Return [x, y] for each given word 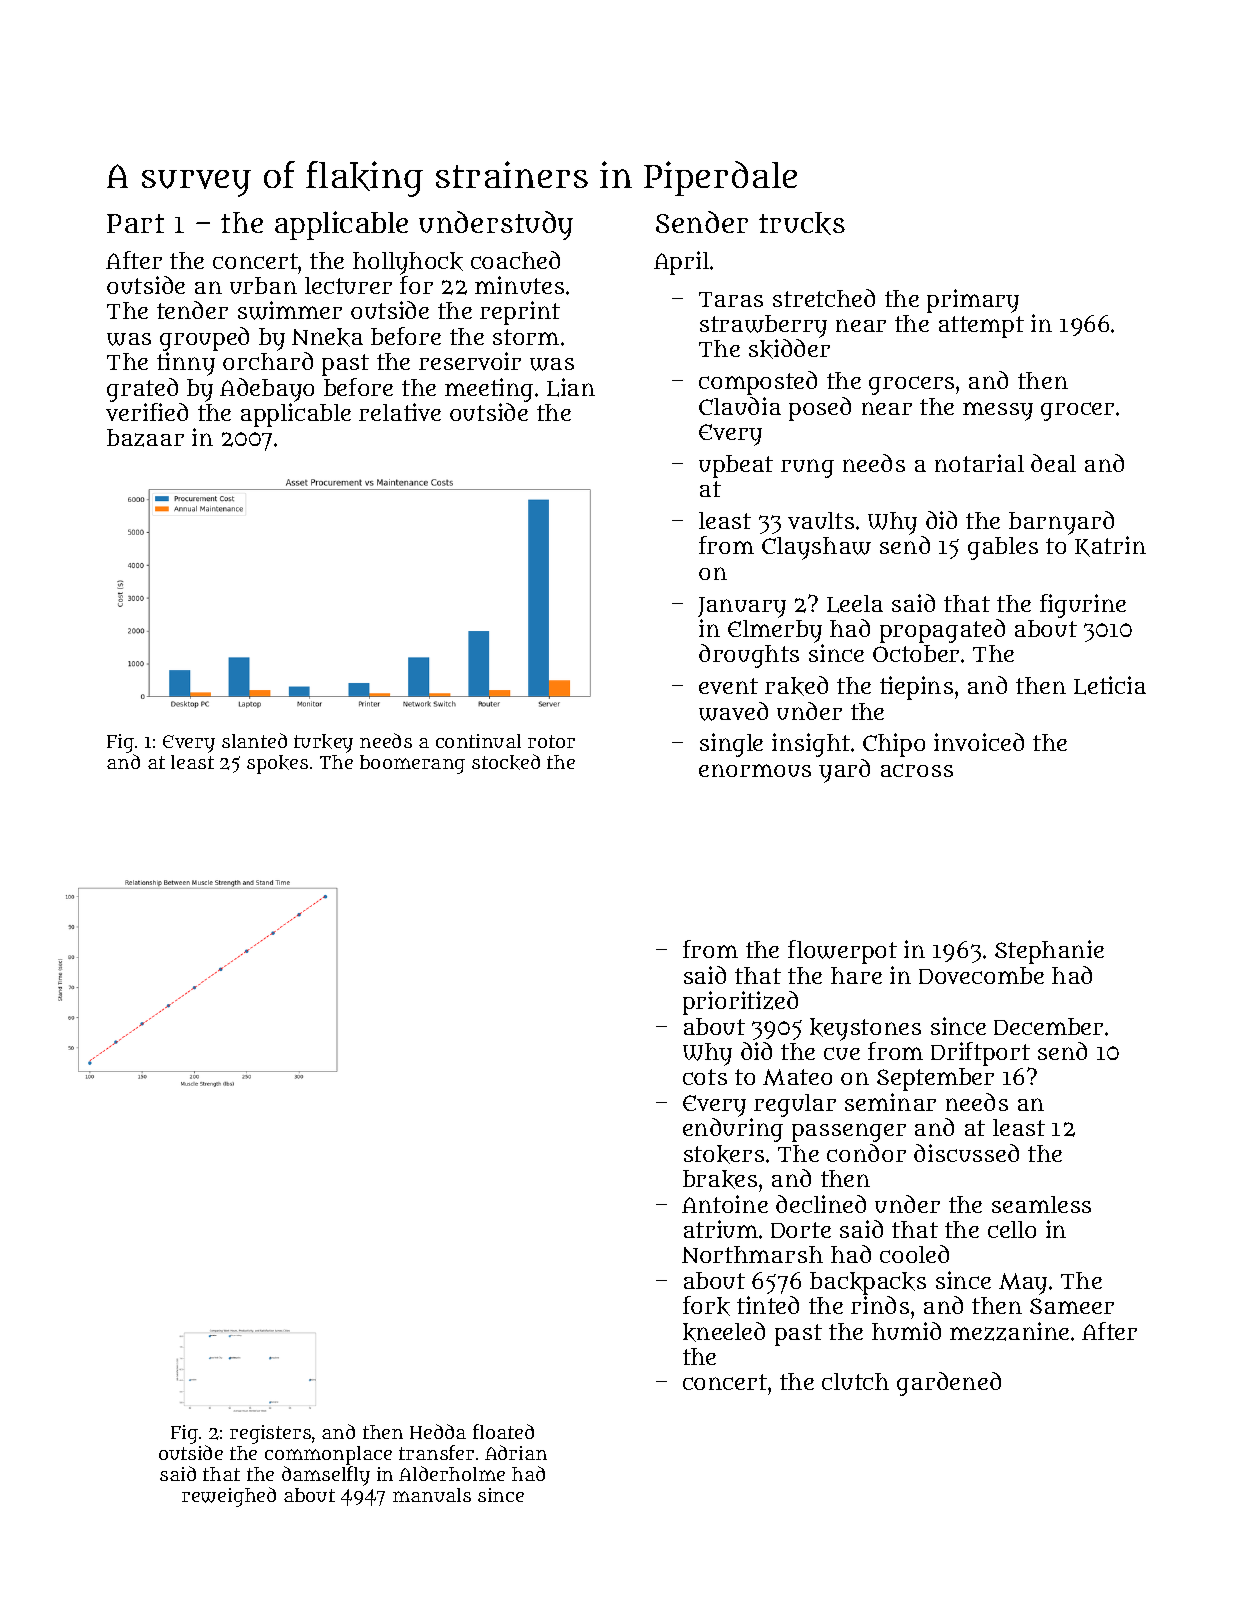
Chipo [894, 745]
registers [270, 1434]
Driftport [980, 1054]
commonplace [328, 1455]
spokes [277, 764]
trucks [802, 223]
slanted [254, 740]
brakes [720, 1179]
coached [515, 260]
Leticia [1110, 685]
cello [1012, 1229]
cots [705, 1077]
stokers [724, 1154]
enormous [755, 770]
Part [135, 223]
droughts [749, 656]
